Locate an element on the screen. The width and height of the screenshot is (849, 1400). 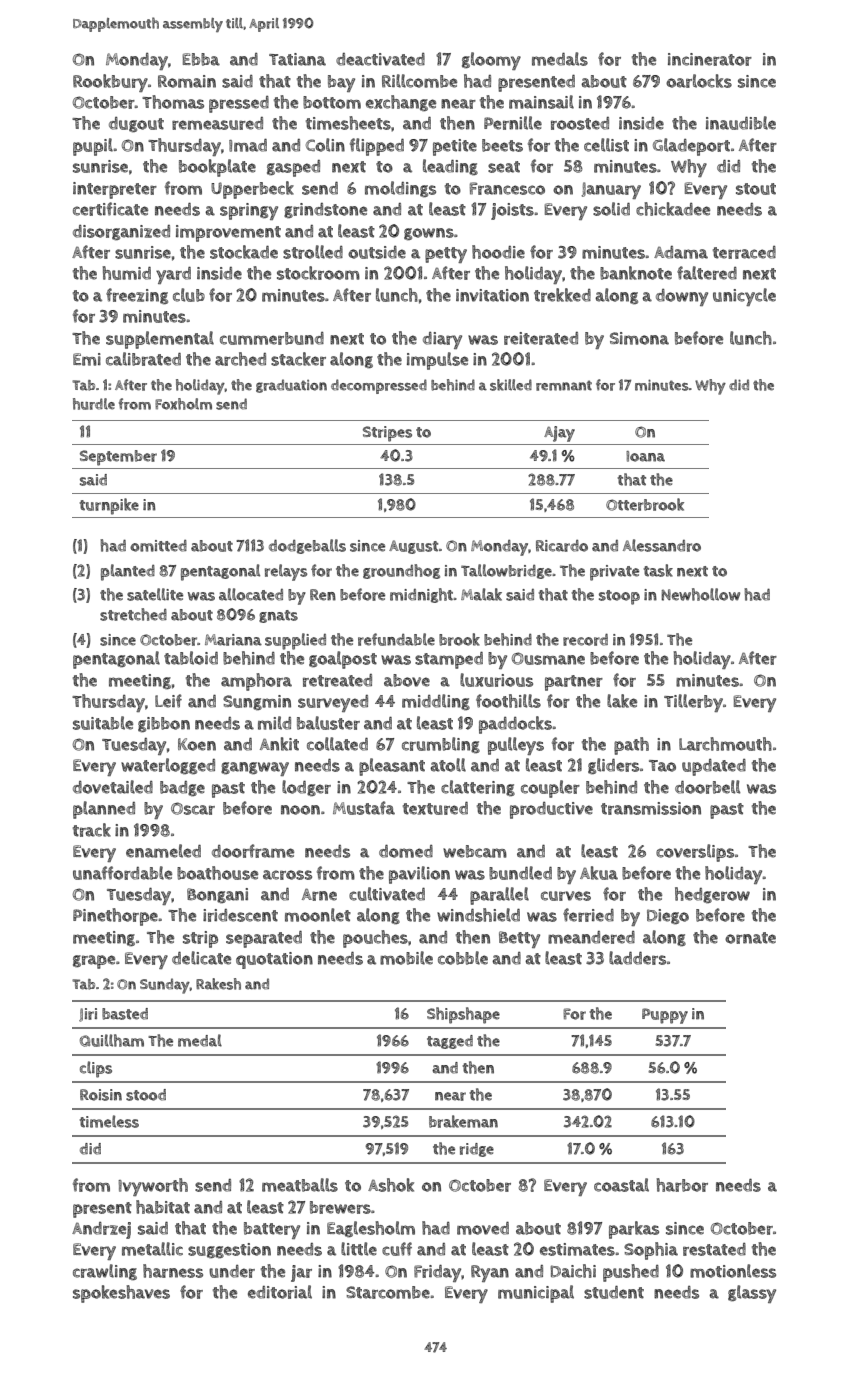
Ioana is located at coordinates (645, 456).
